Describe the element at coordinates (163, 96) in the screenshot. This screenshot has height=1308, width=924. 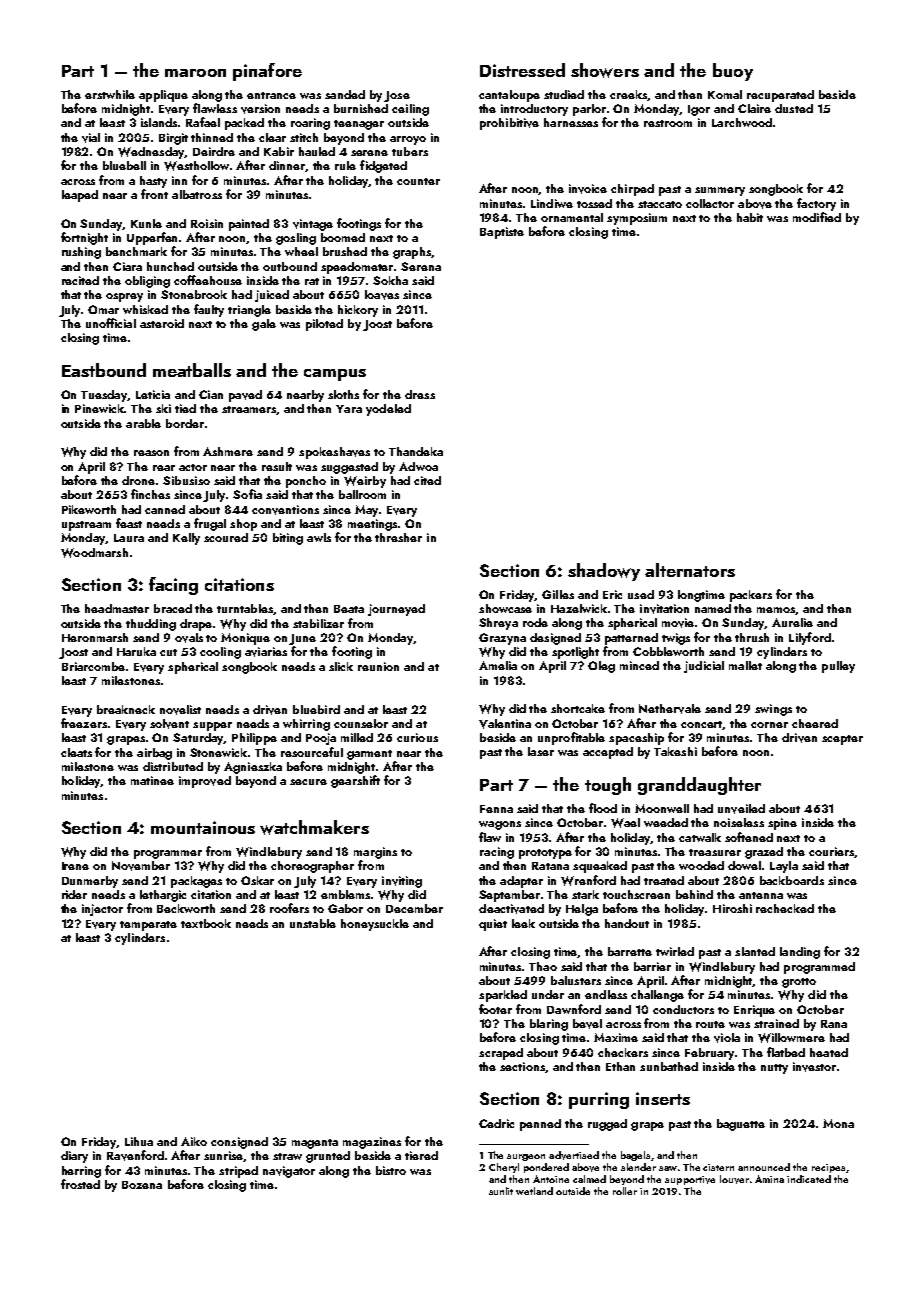
I see `applique` at that location.
